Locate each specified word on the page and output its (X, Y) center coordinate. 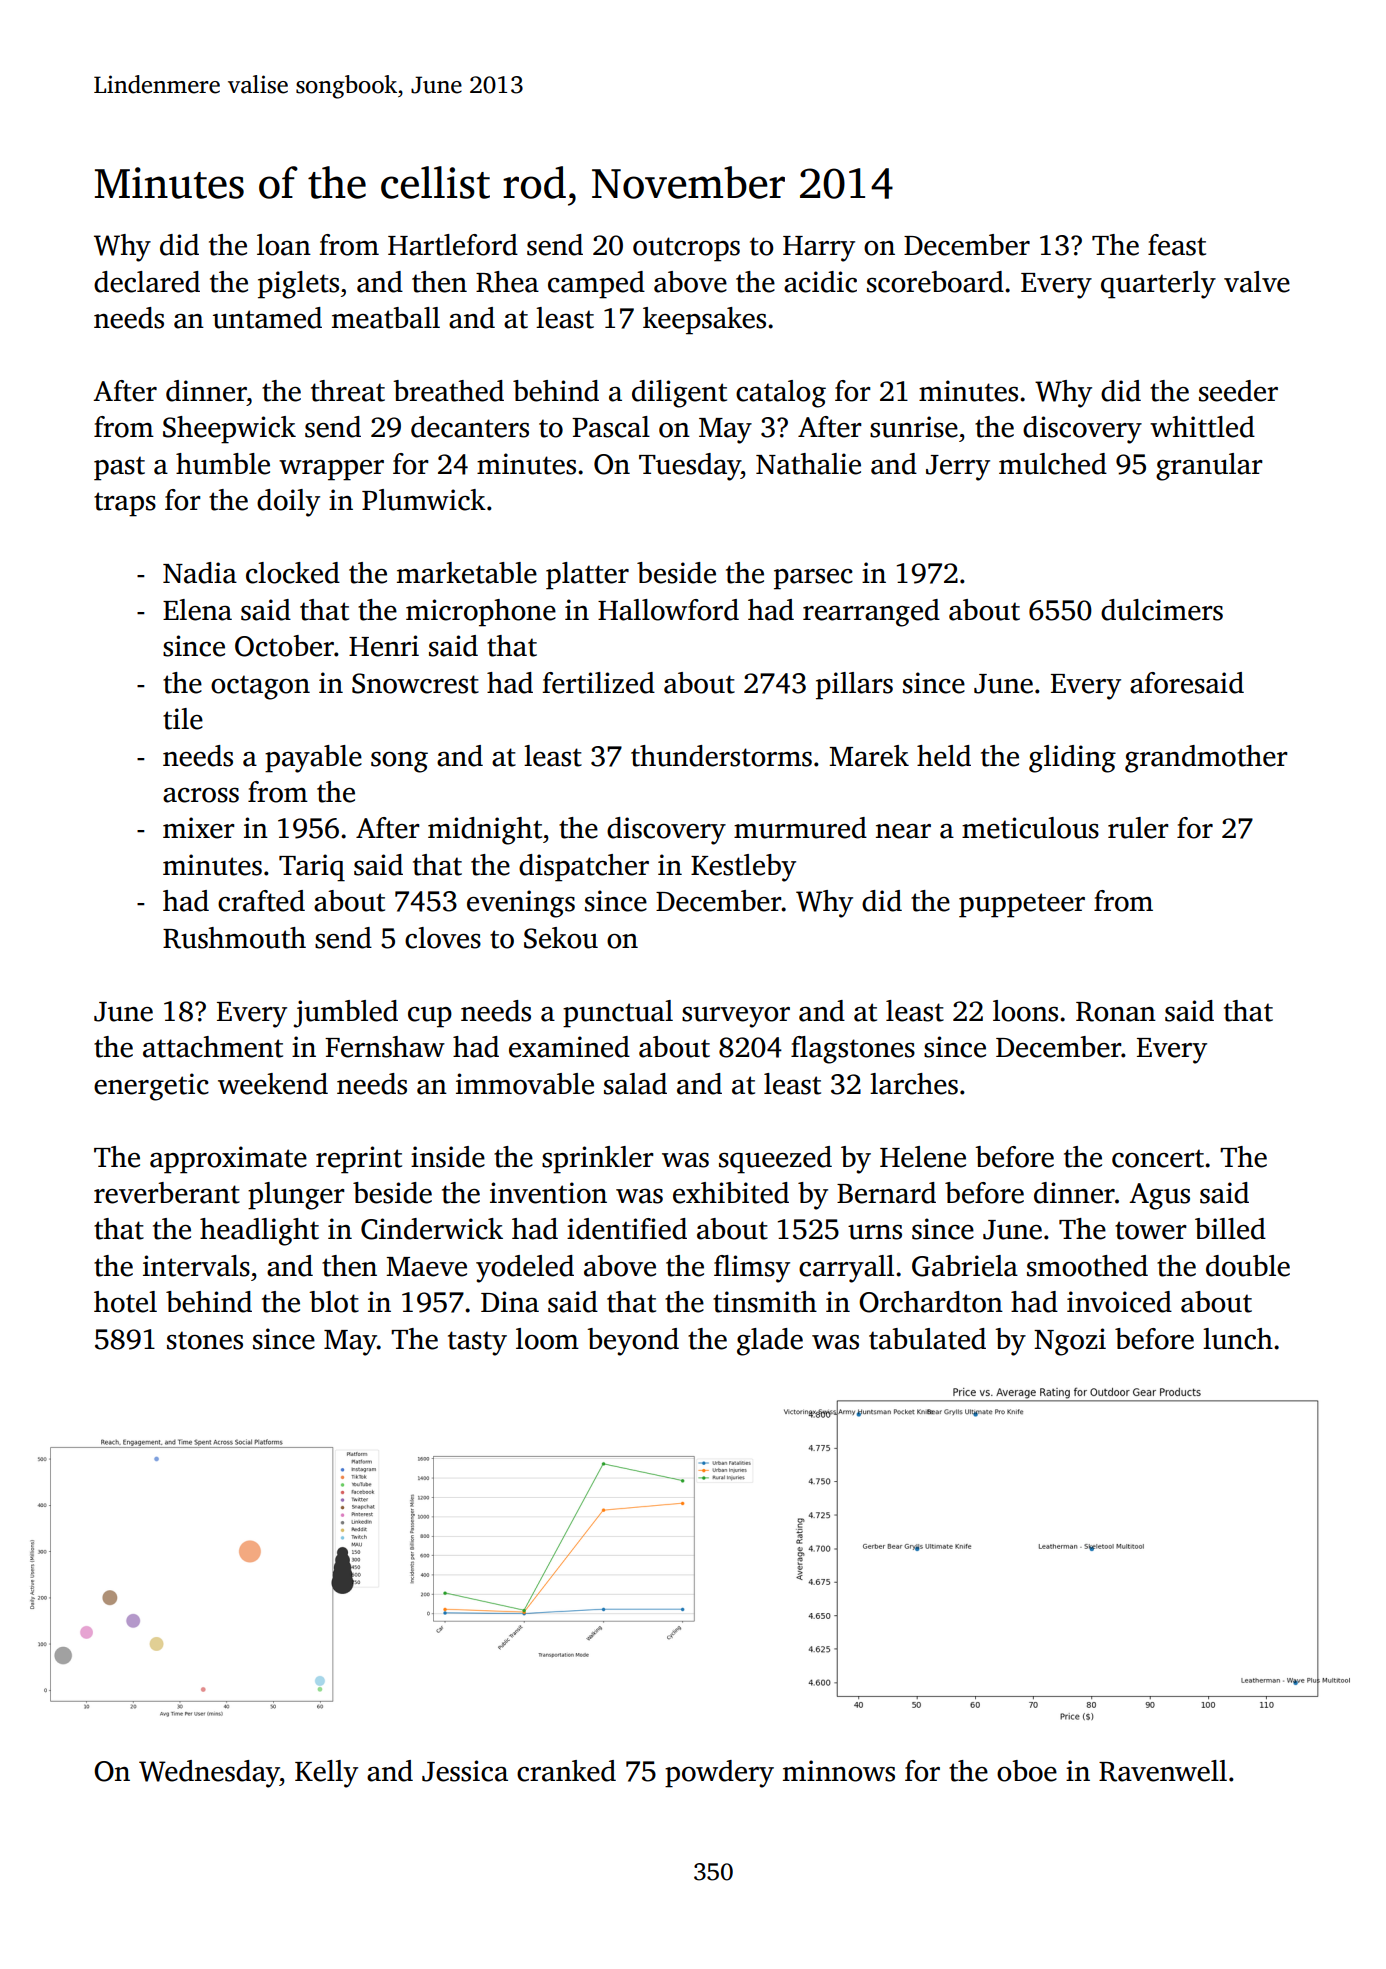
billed (1230, 1229)
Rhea (507, 282)
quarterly (1158, 285)
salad (635, 1084)
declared (147, 282)
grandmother (1206, 759)
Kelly (326, 1774)
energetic (151, 1087)
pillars (854, 686)
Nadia (200, 573)
